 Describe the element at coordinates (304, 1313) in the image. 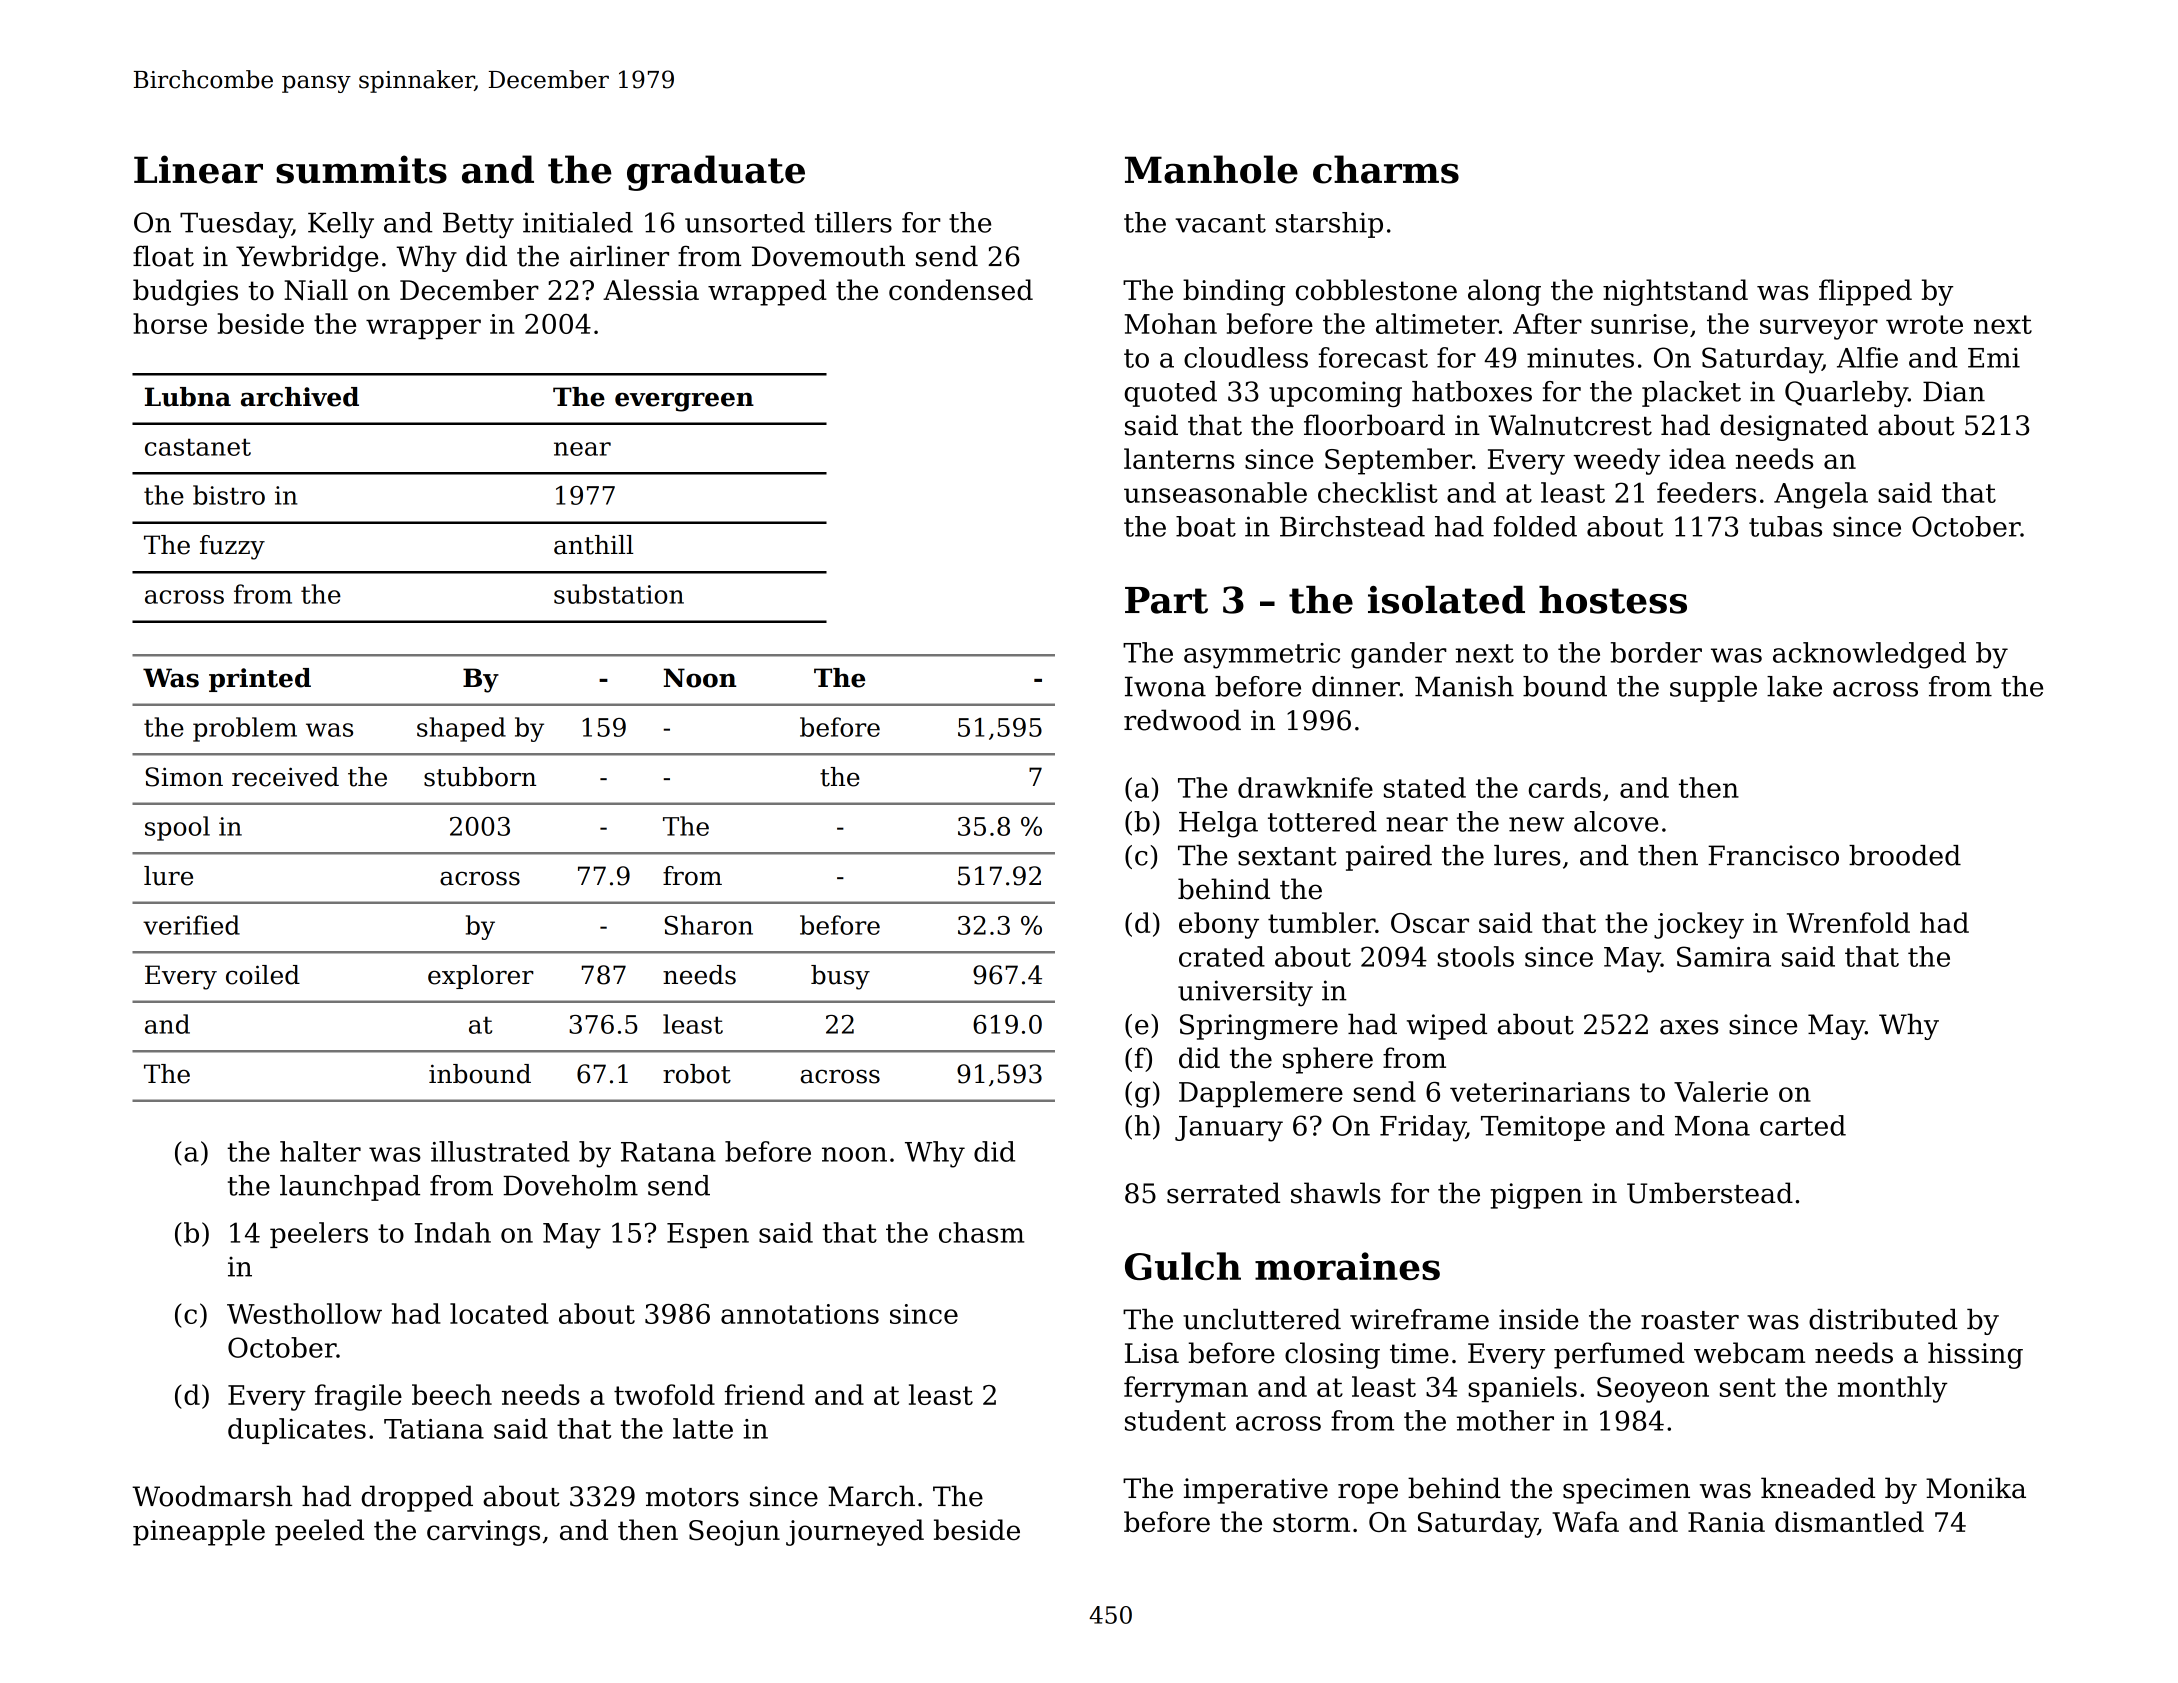

I see `Westhollow` at that location.
